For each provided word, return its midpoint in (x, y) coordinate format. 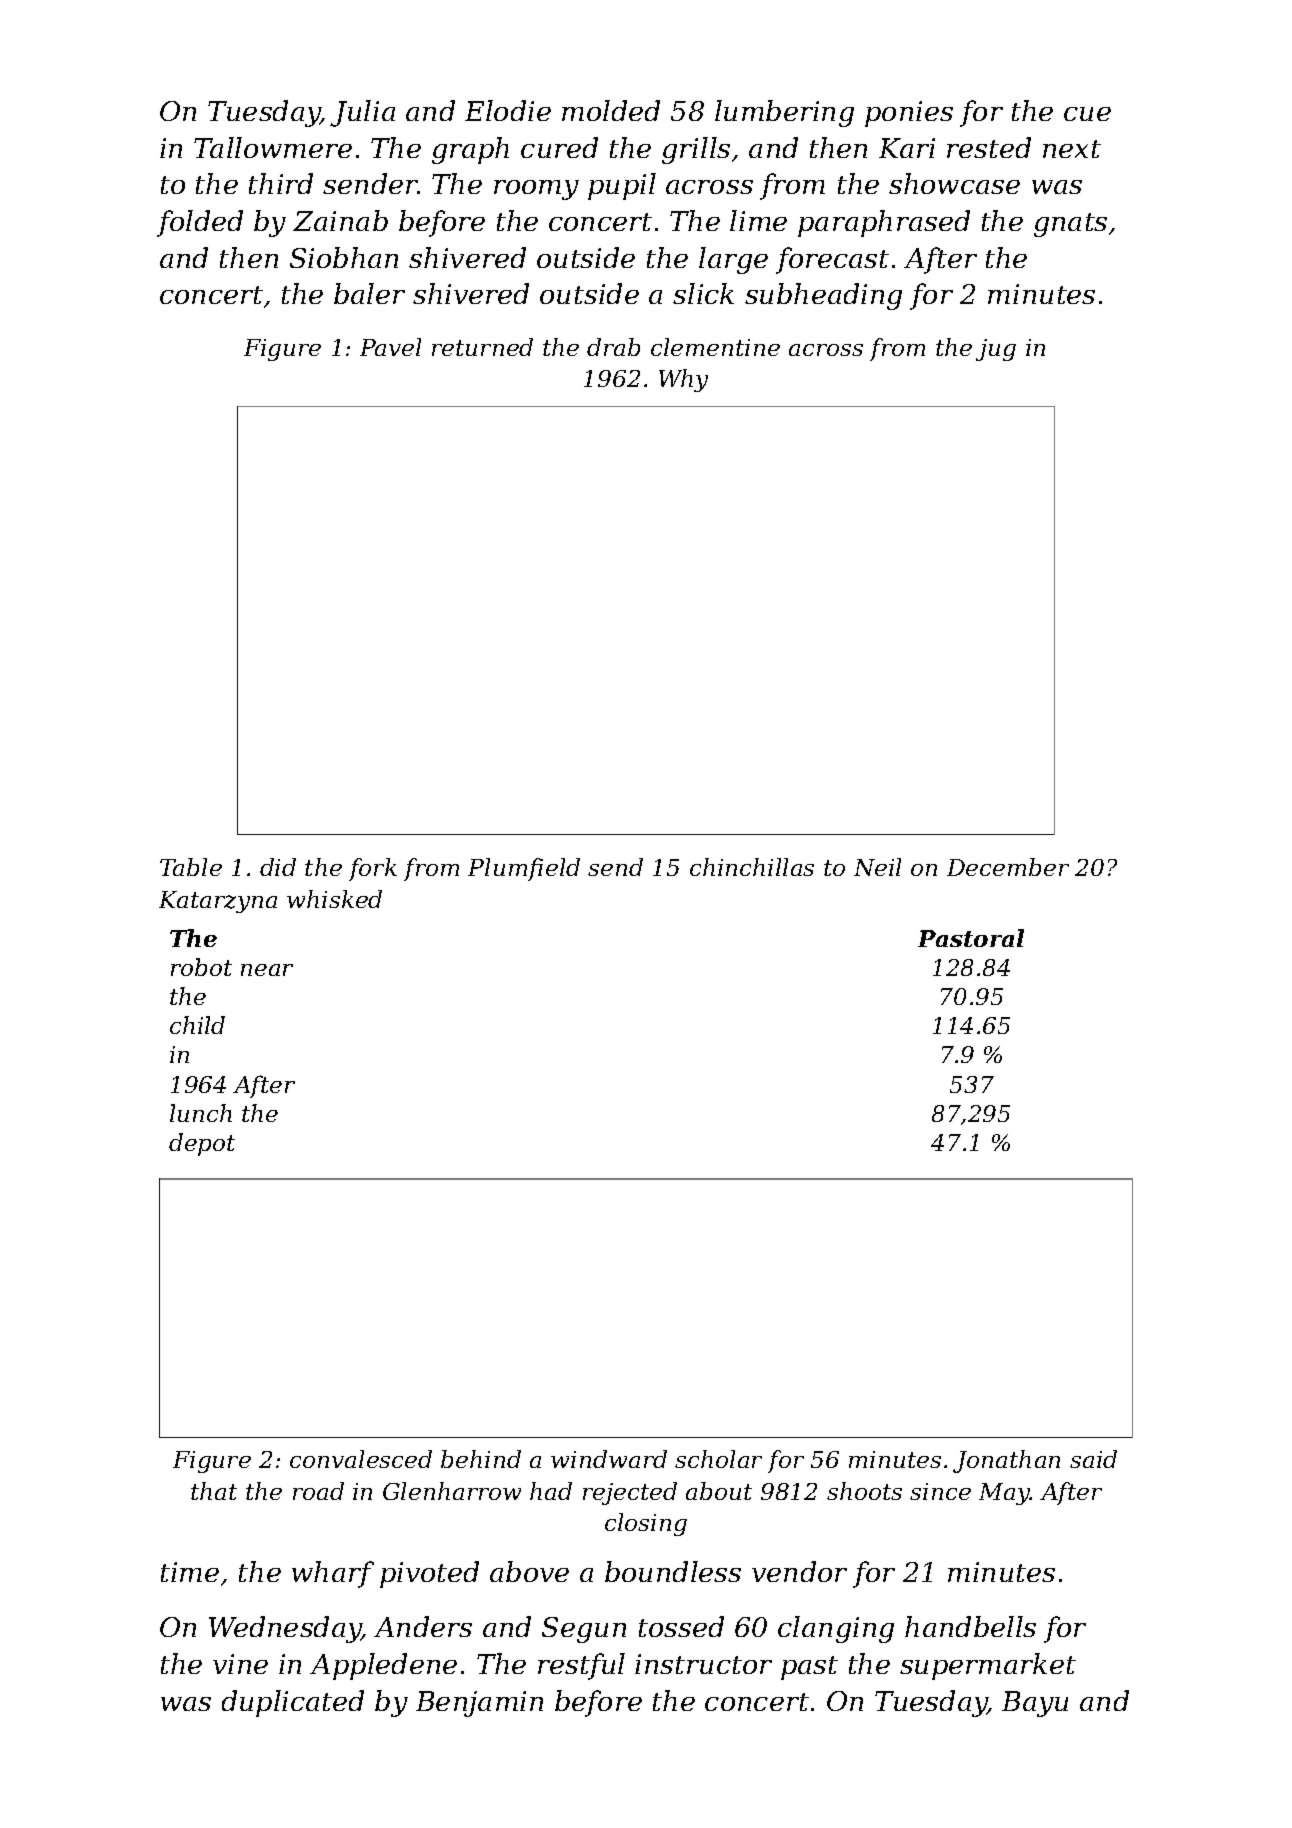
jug (996, 350)
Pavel (390, 347)
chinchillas (752, 867)
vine (240, 1664)
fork (373, 869)
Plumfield (524, 869)
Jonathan (1006, 1461)
